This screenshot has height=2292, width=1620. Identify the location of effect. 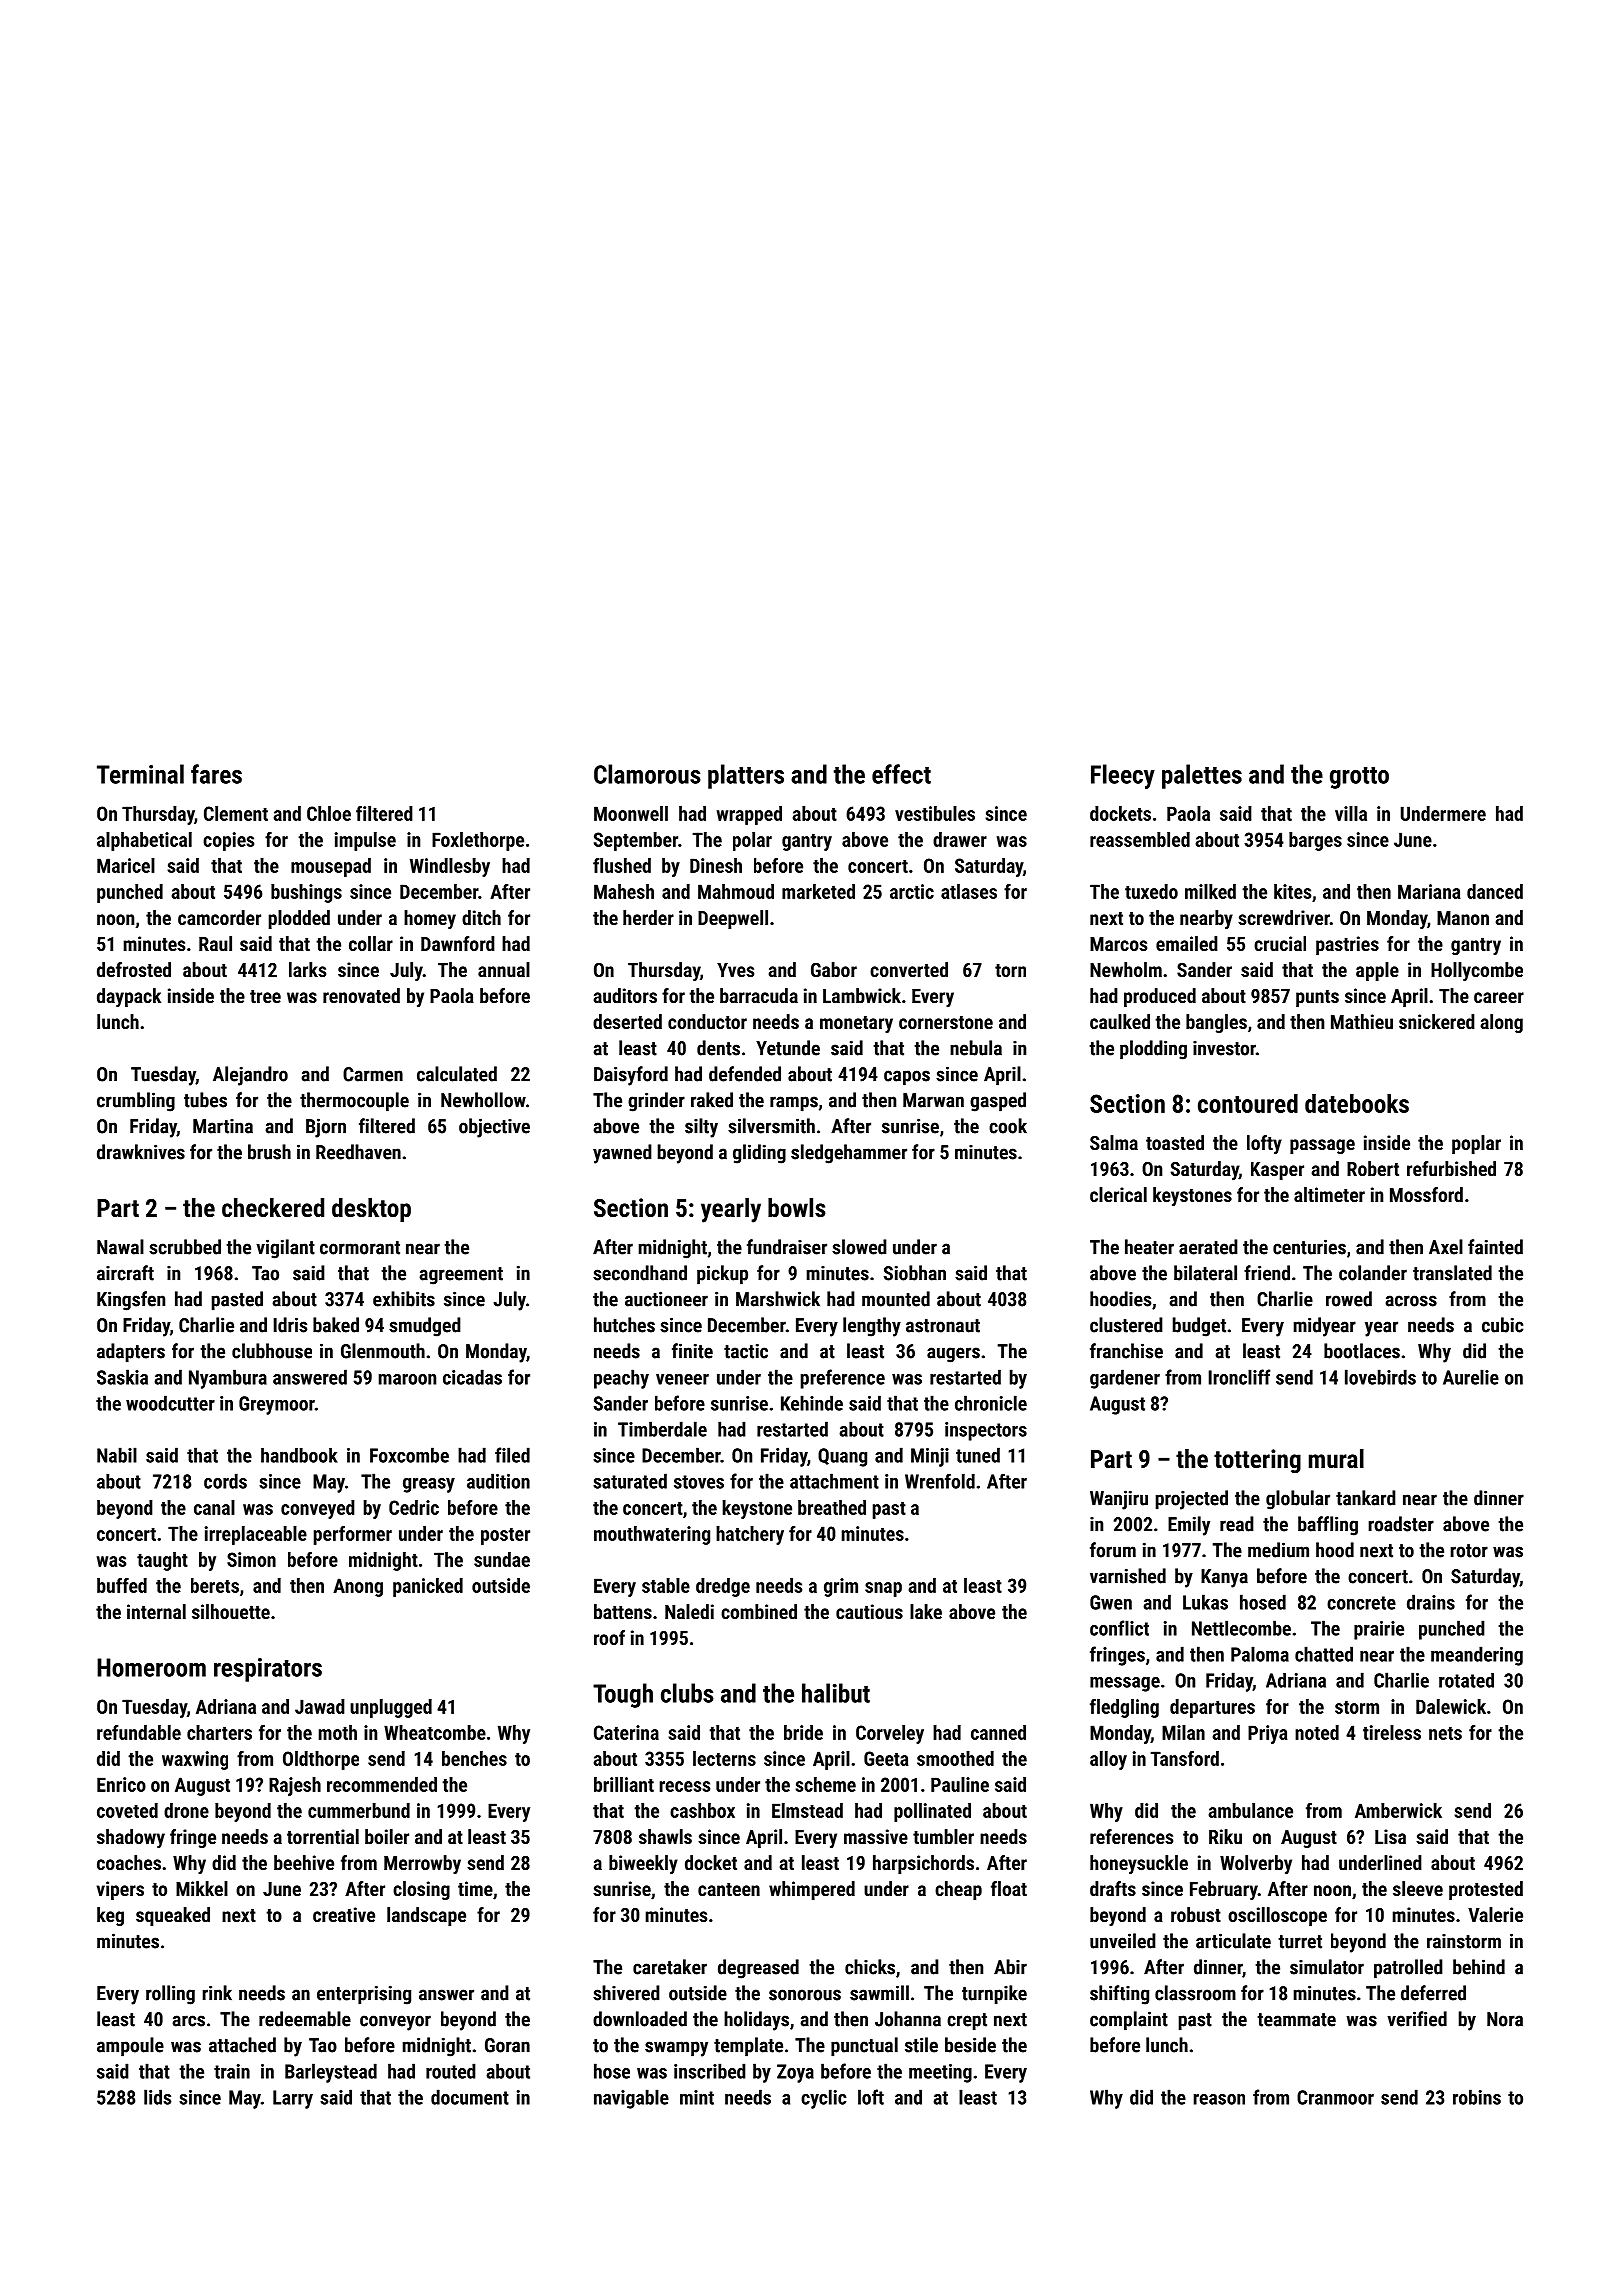
(901, 774).
